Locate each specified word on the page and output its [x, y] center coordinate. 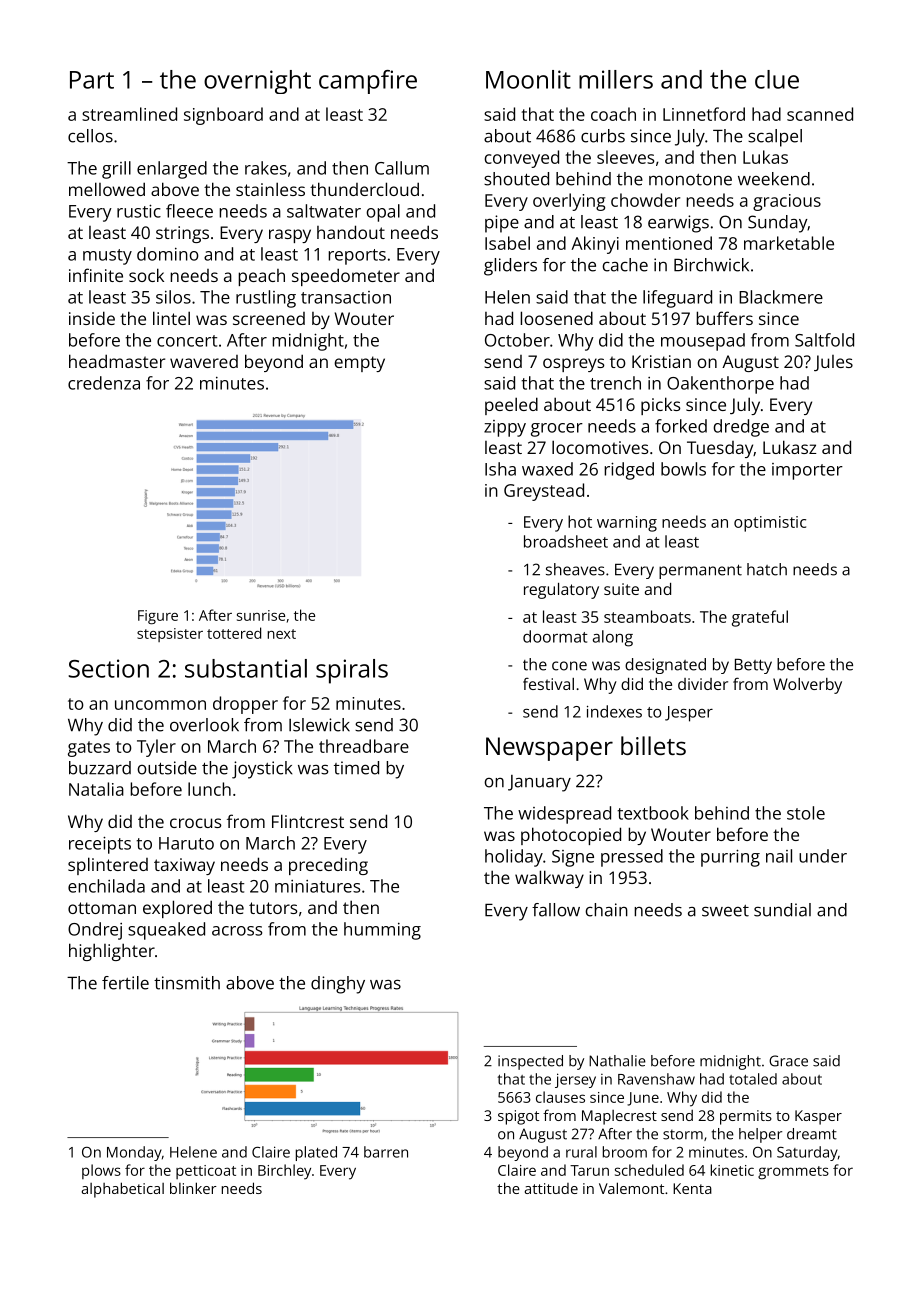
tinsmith [187, 983]
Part [92, 80]
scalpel [775, 138]
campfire [368, 82]
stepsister [170, 635]
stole [806, 813]
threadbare [364, 746]
